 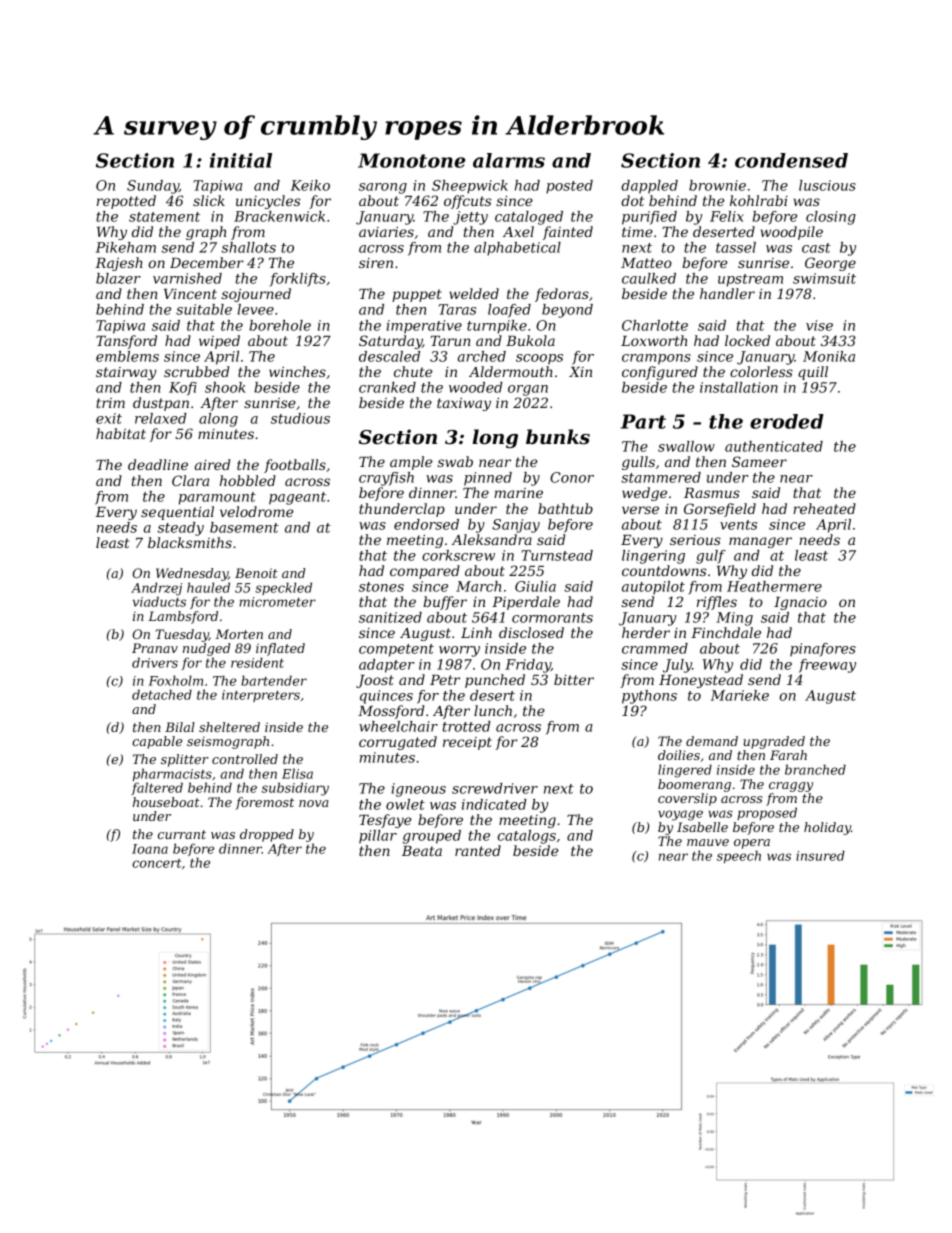 What do you see at coordinates (241, 160) in the document?
I see `initial` at bounding box center [241, 160].
